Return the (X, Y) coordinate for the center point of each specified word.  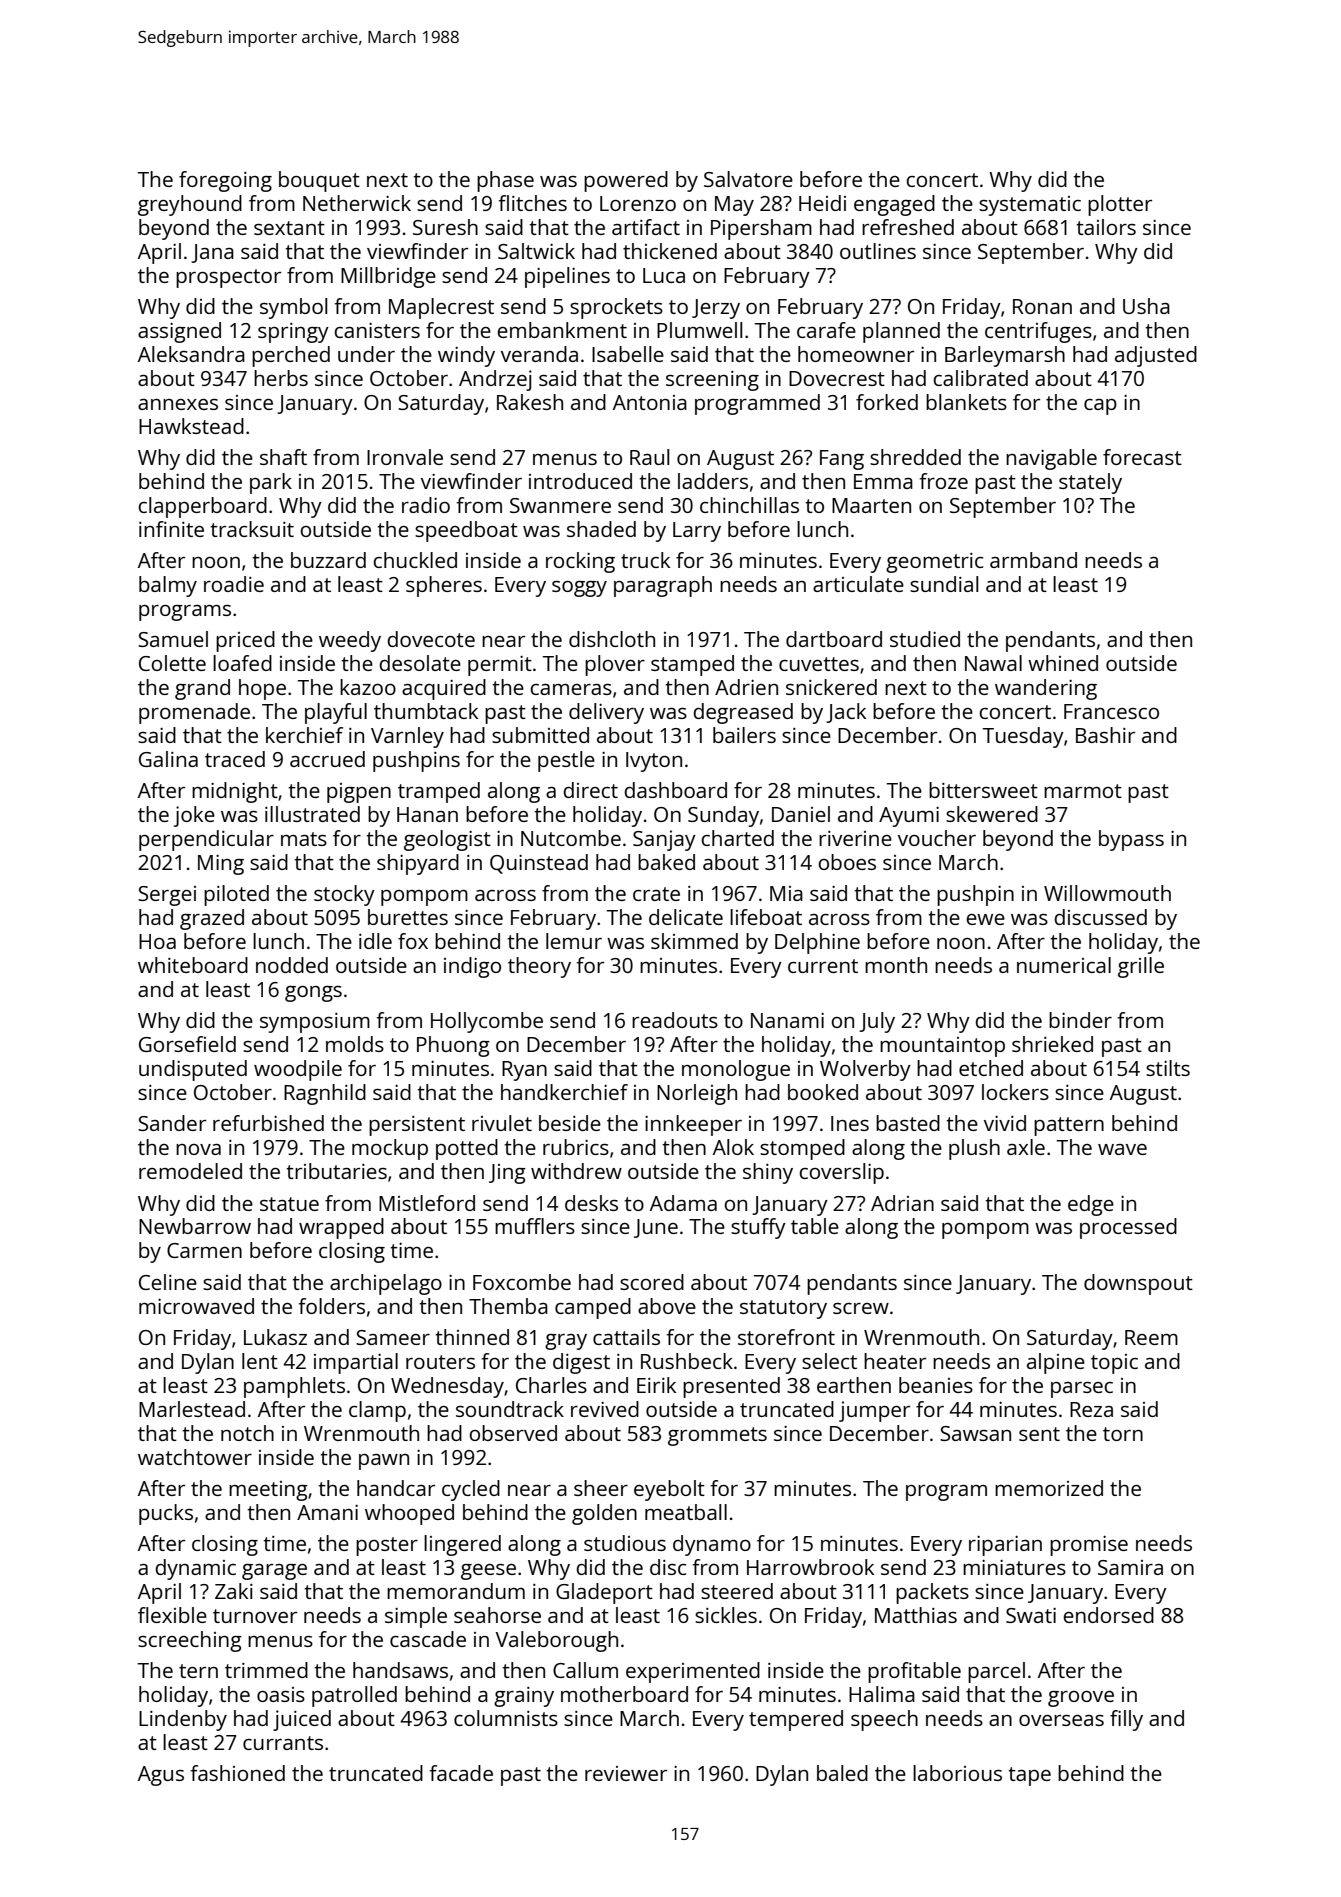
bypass (1131, 840)
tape (1029, 1776)
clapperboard (202, 507)
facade (461, 1773)
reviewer (626, 1773)
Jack (846, 713)
